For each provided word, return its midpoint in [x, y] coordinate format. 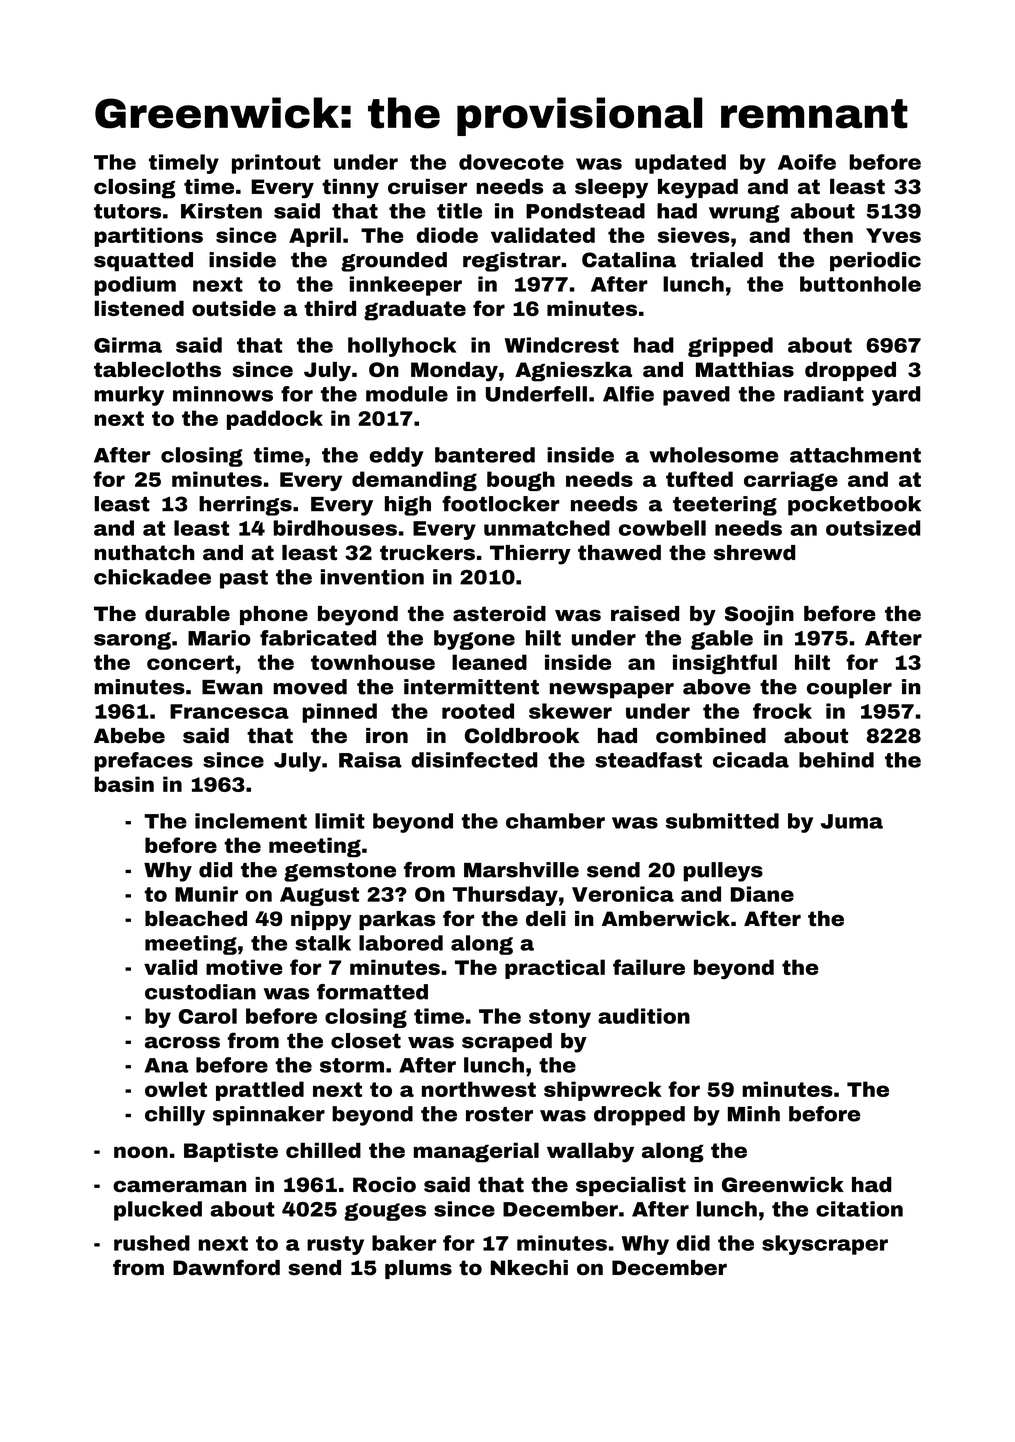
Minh [754, 1114]
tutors [127, 211]
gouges [385, 1212]
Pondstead [585, 211]
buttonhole [860, 284]
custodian [200, 992]
